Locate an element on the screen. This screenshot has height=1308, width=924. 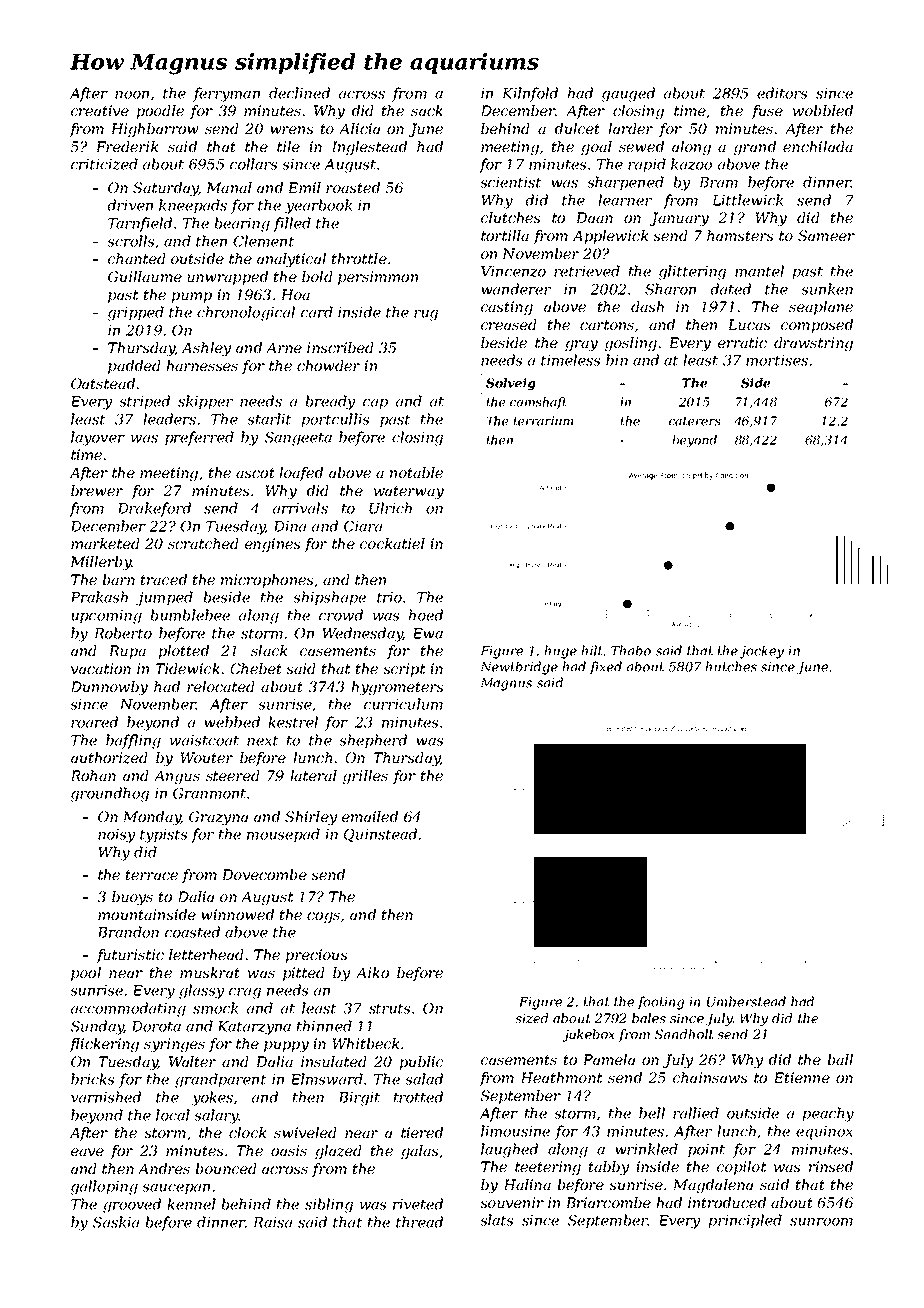
creative is located at coordinates (100, 110).
